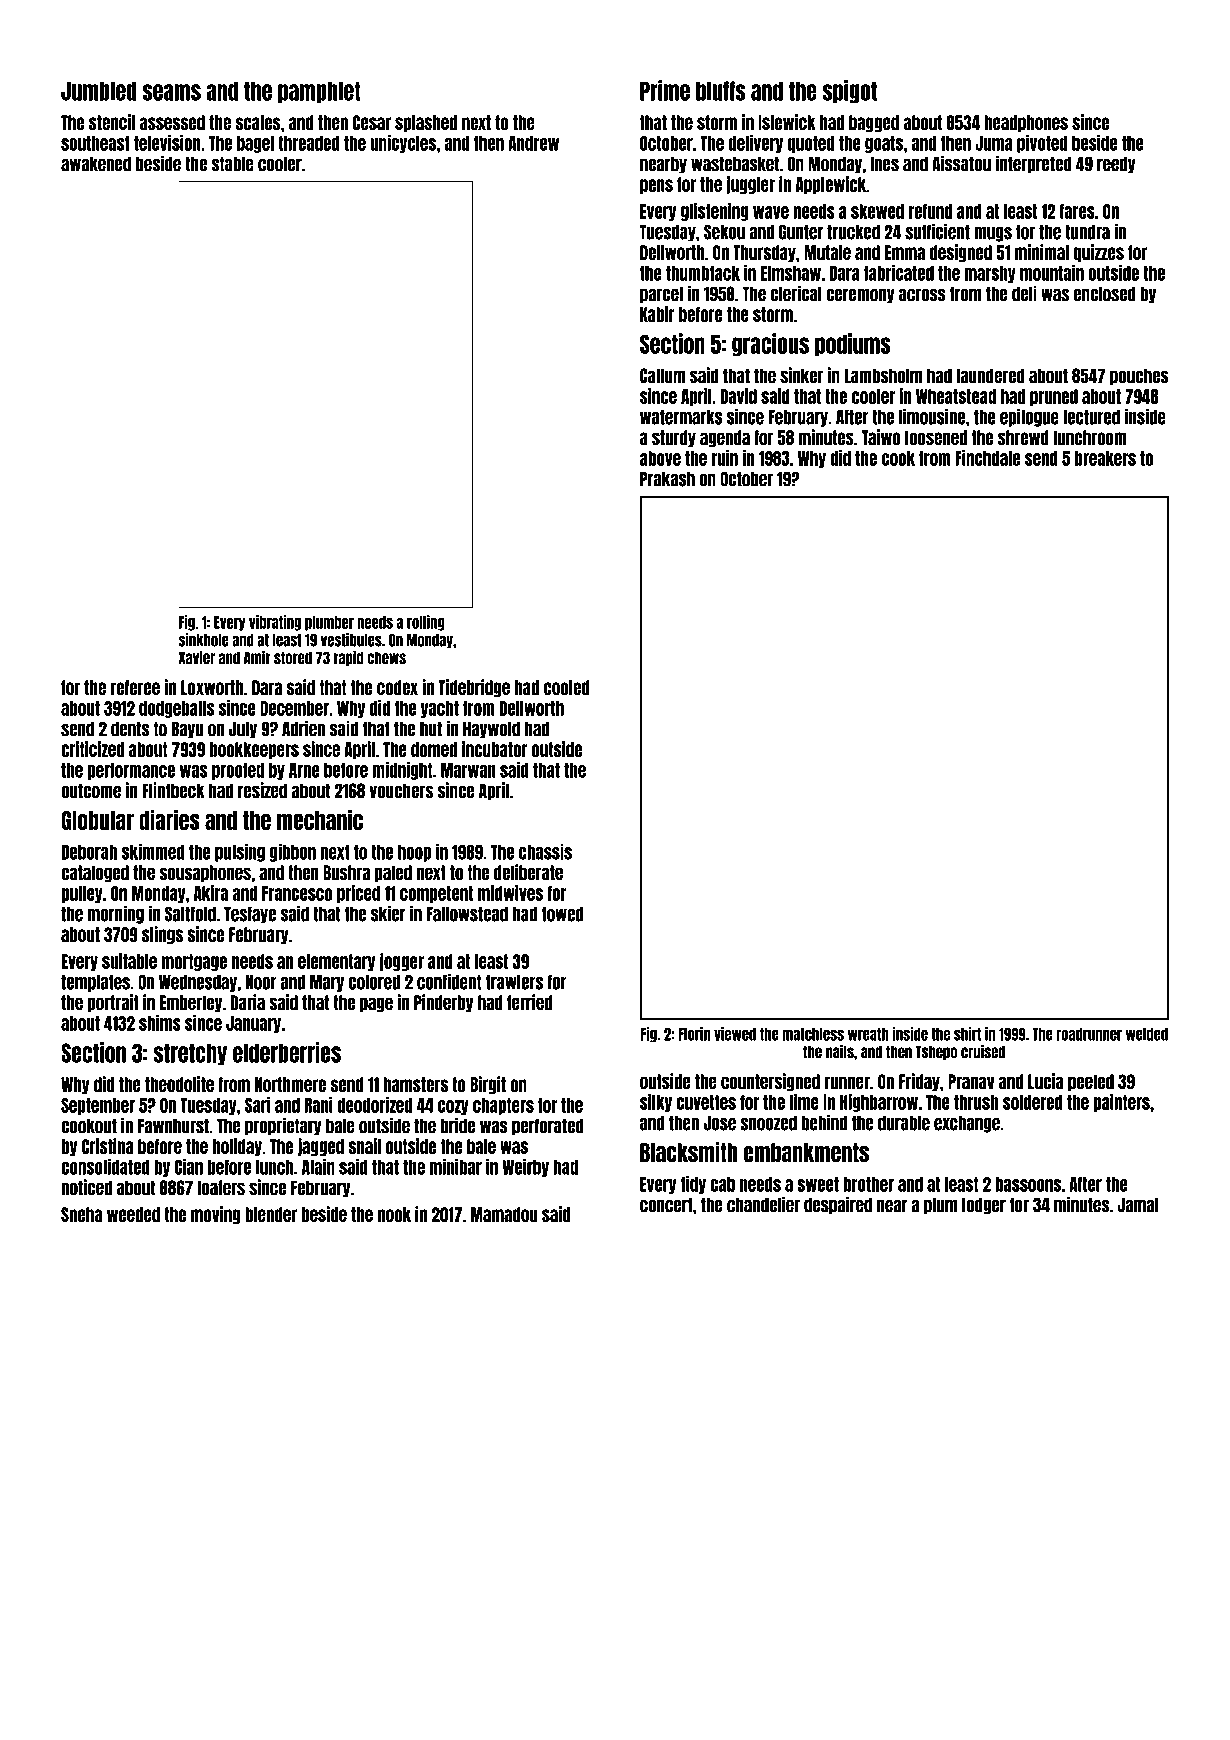  What do you see at coordinates (1147, 1034) in the page?
I see `welded` at bounding box center [1147, 1034].
